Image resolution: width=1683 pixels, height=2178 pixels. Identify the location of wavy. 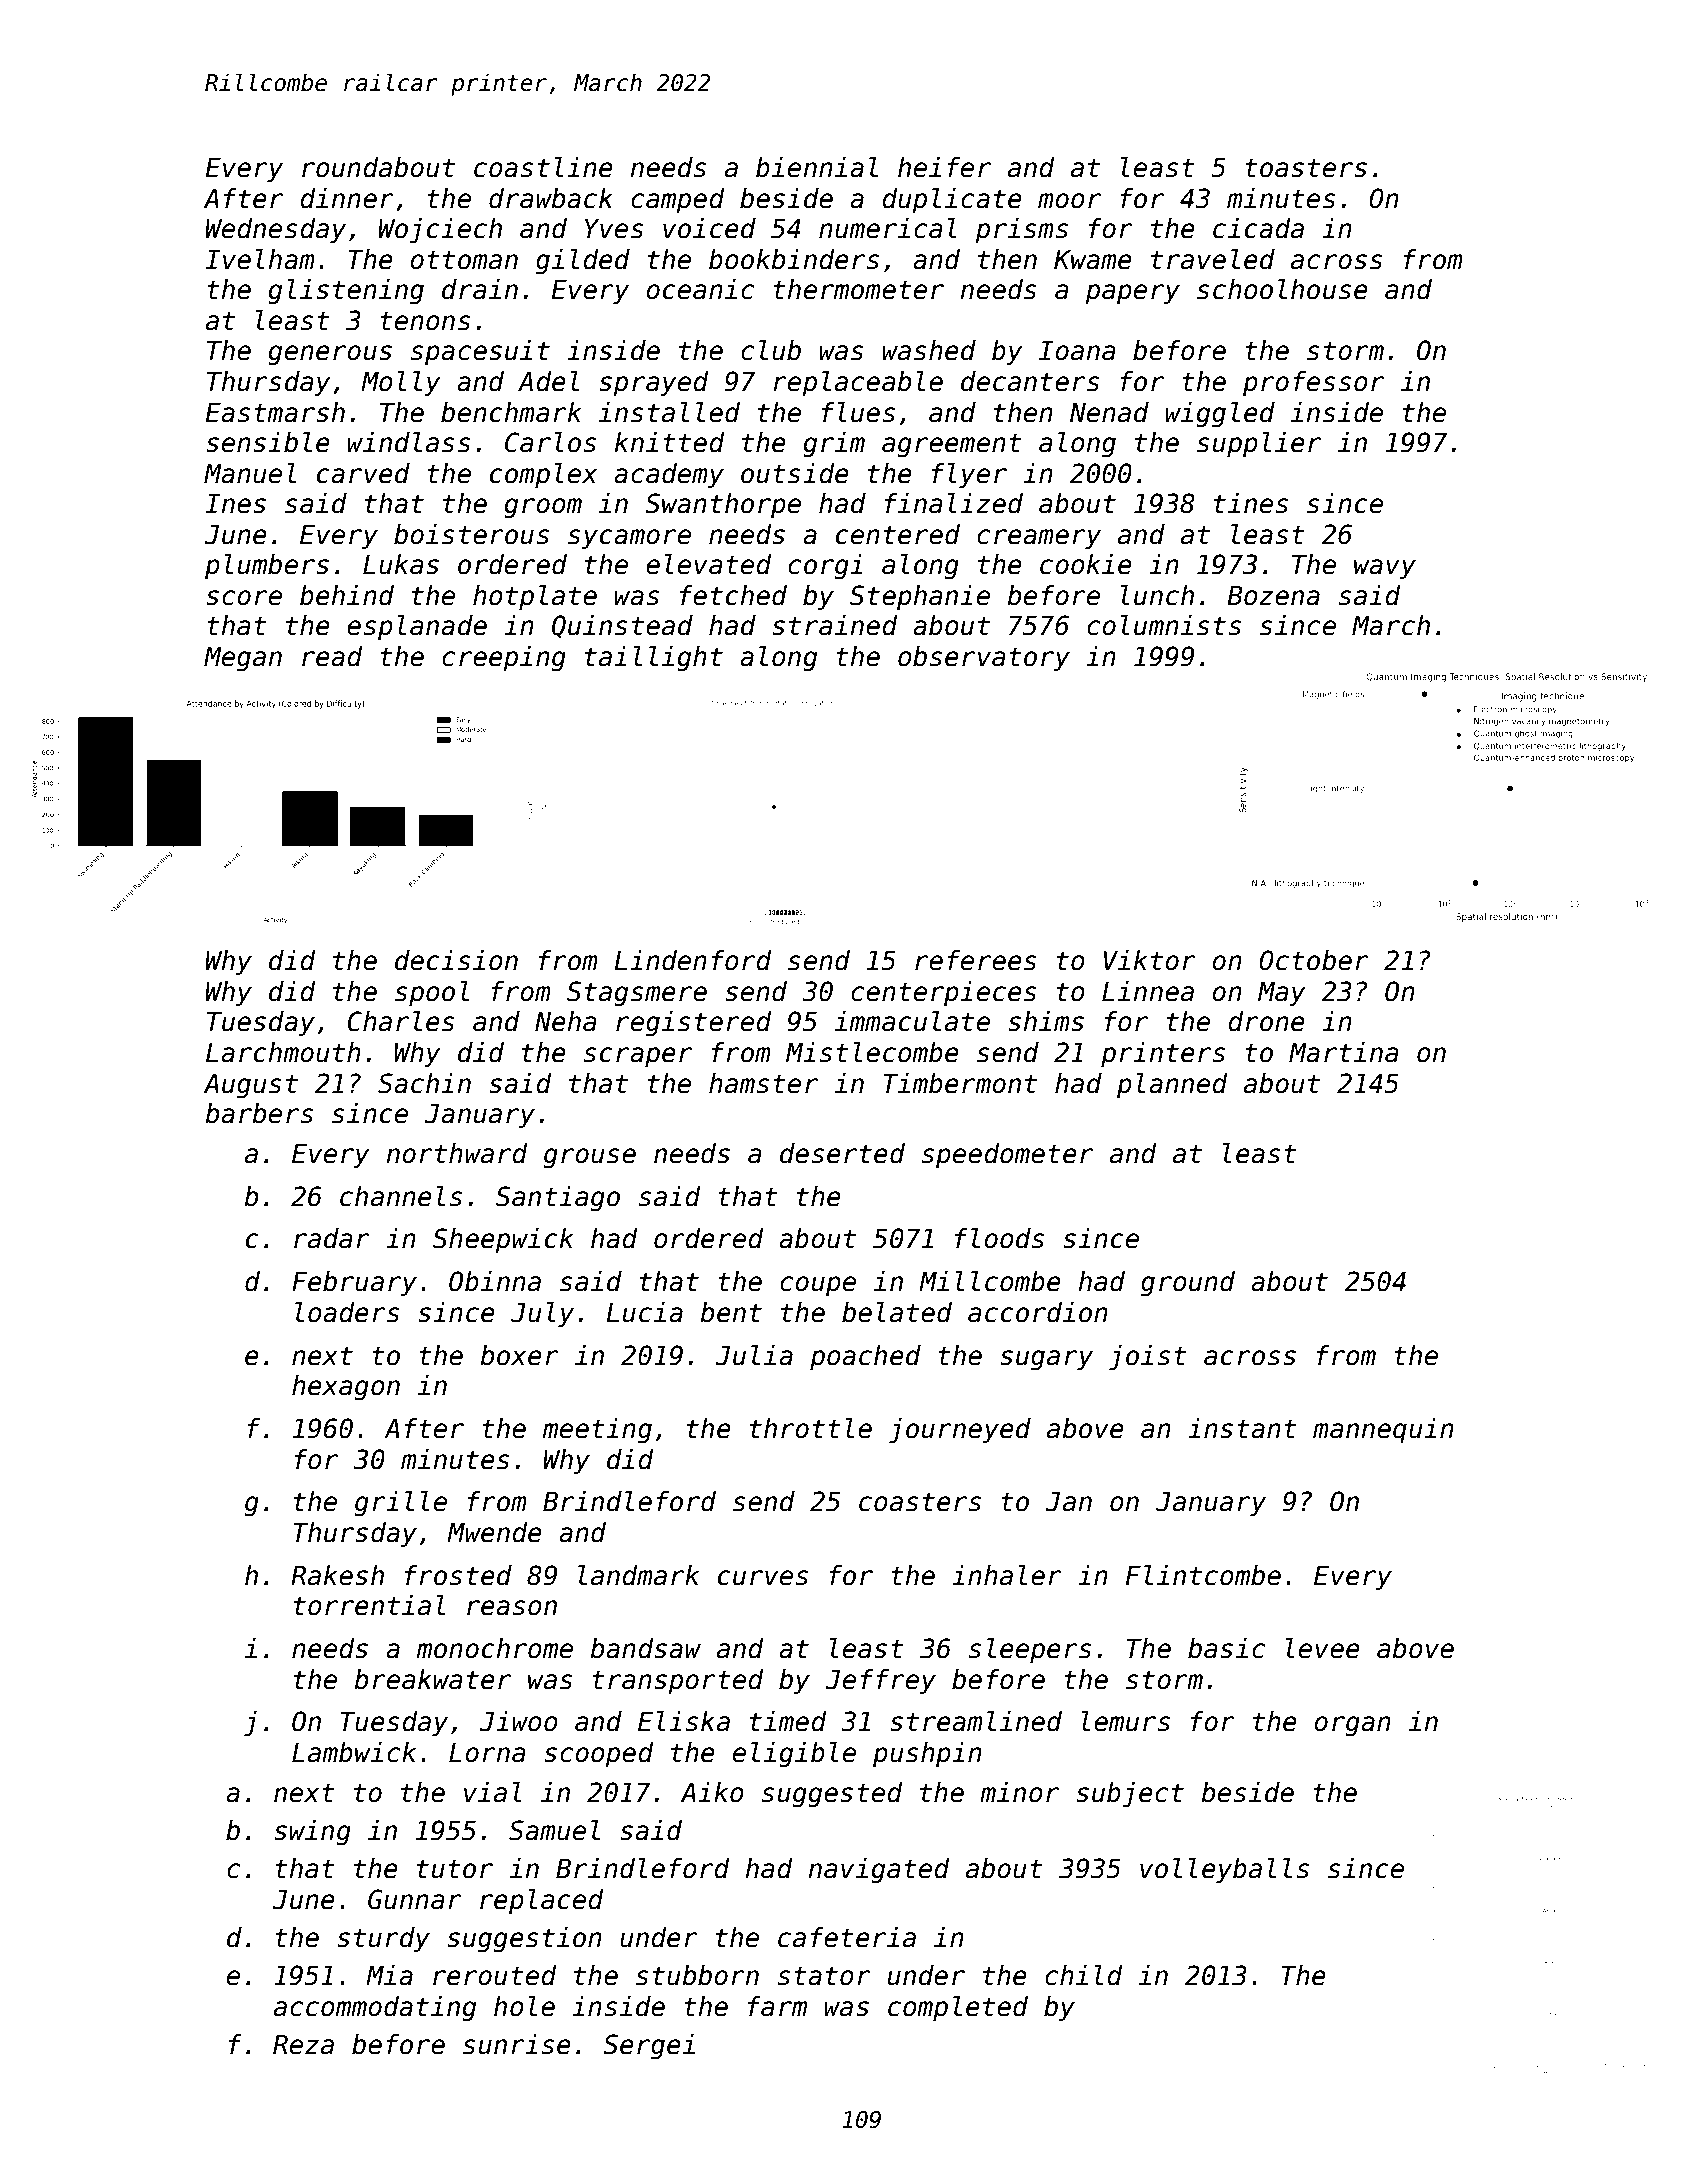
(1385, 569).
